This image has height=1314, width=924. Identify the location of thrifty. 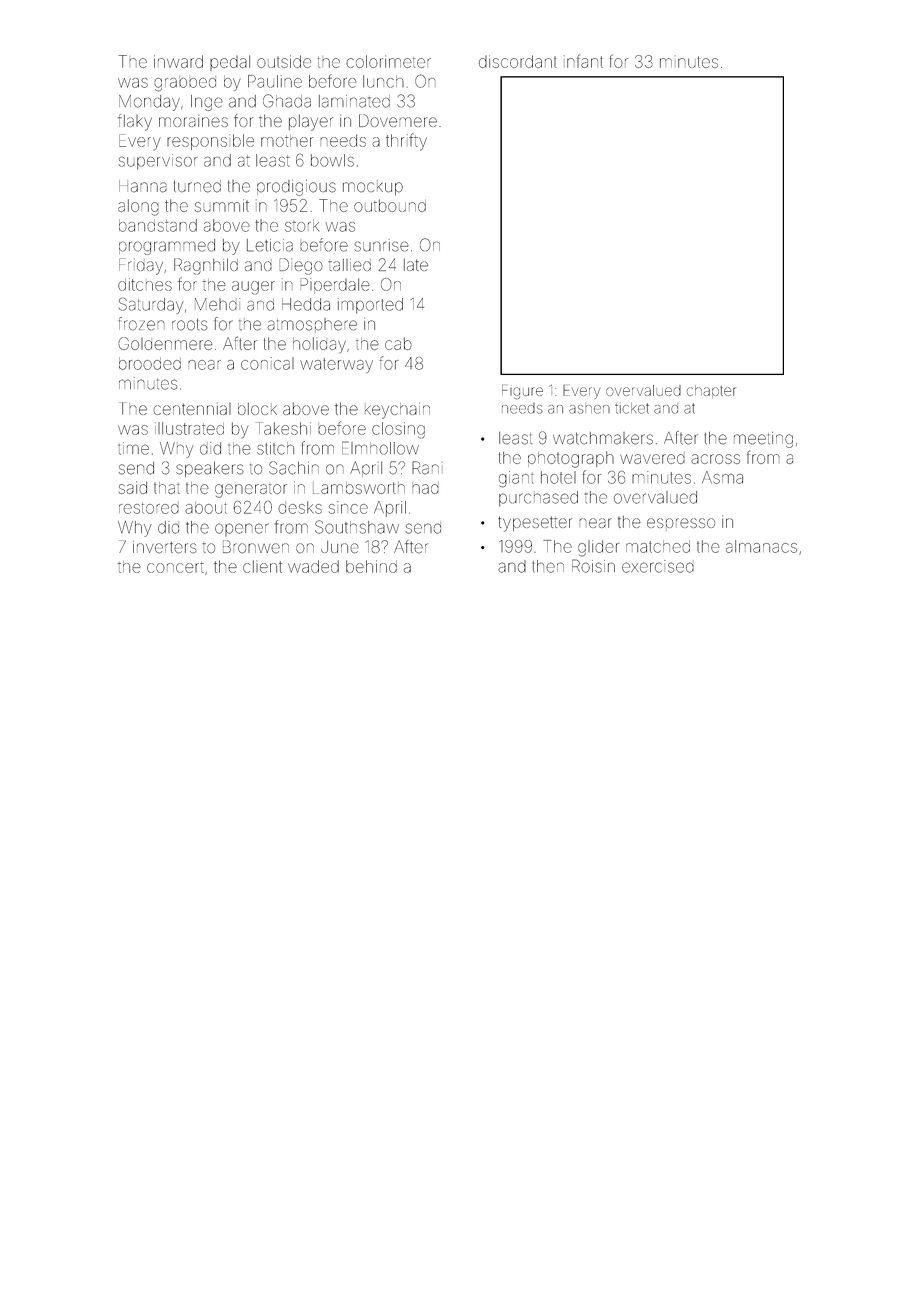
(406, 142).
